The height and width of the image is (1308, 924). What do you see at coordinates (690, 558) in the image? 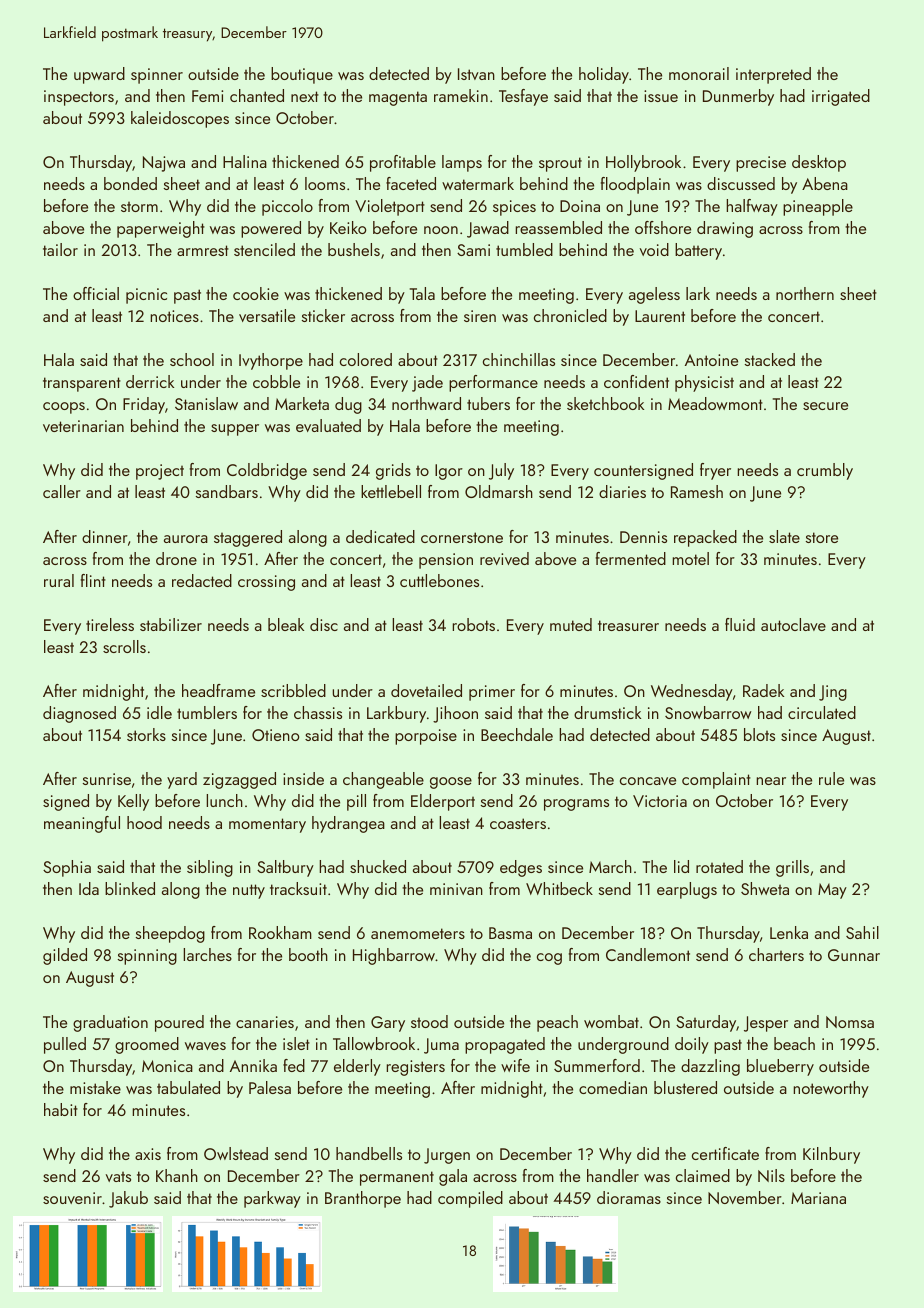
I see `motel` at bounding box center [690, 558].
